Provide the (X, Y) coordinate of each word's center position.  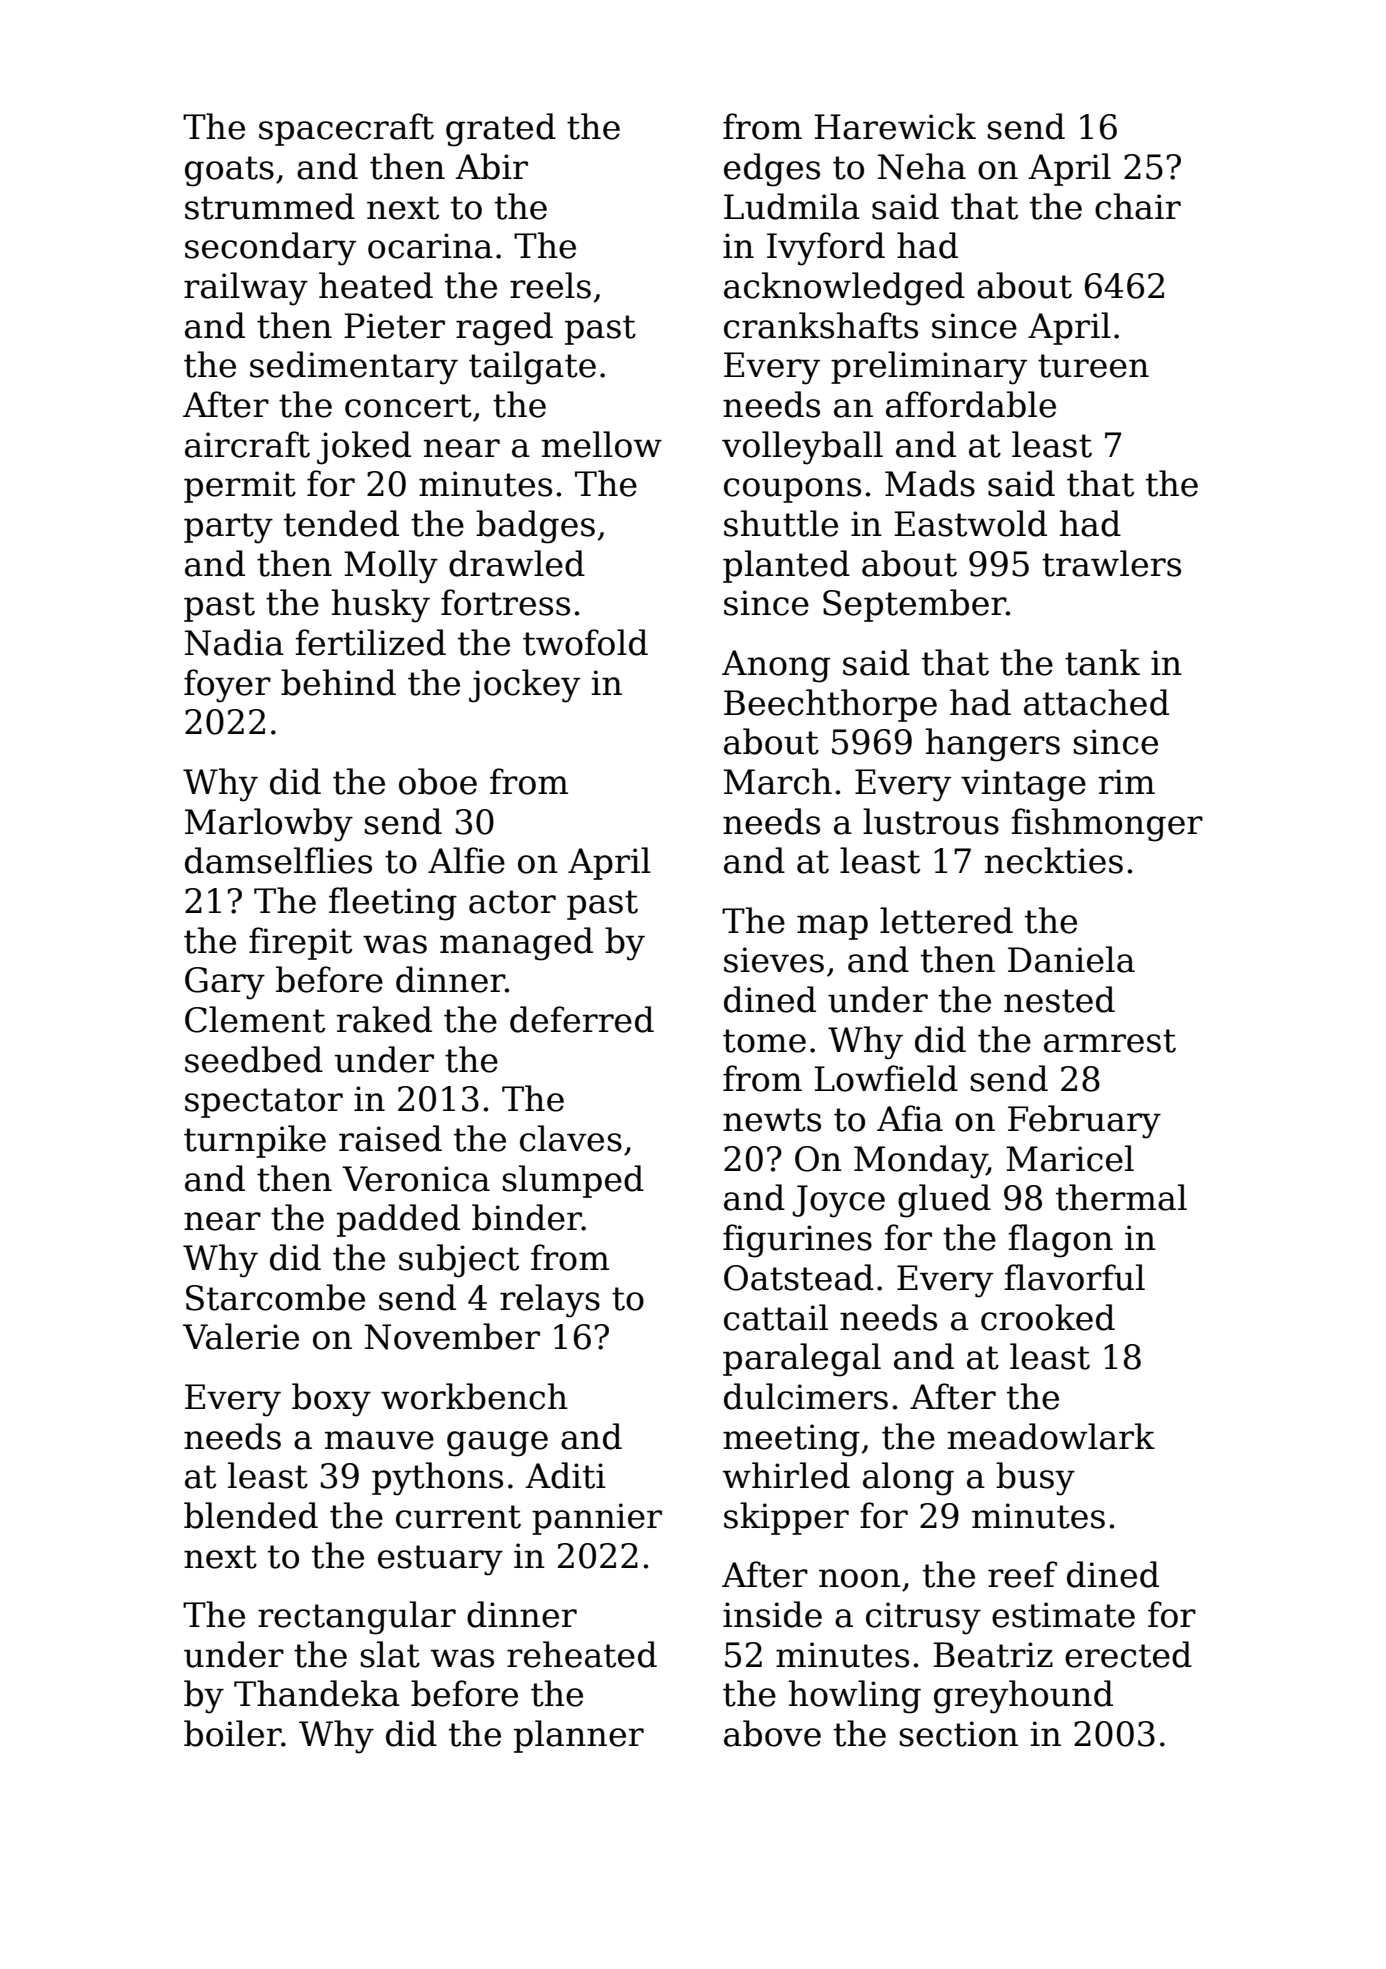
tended (341, 523)
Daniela (1071, 959)
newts (772, 1120)
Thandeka (317, 1693)
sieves (774, 960)
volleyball (802, 448)
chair (1138, 206)
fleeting (393, 904)
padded (398, 1220)
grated (501, 130)
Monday (920, 1162)
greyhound (1023, 1697)
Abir (491, 166)
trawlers (1111, 563)
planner (579, 1736)
